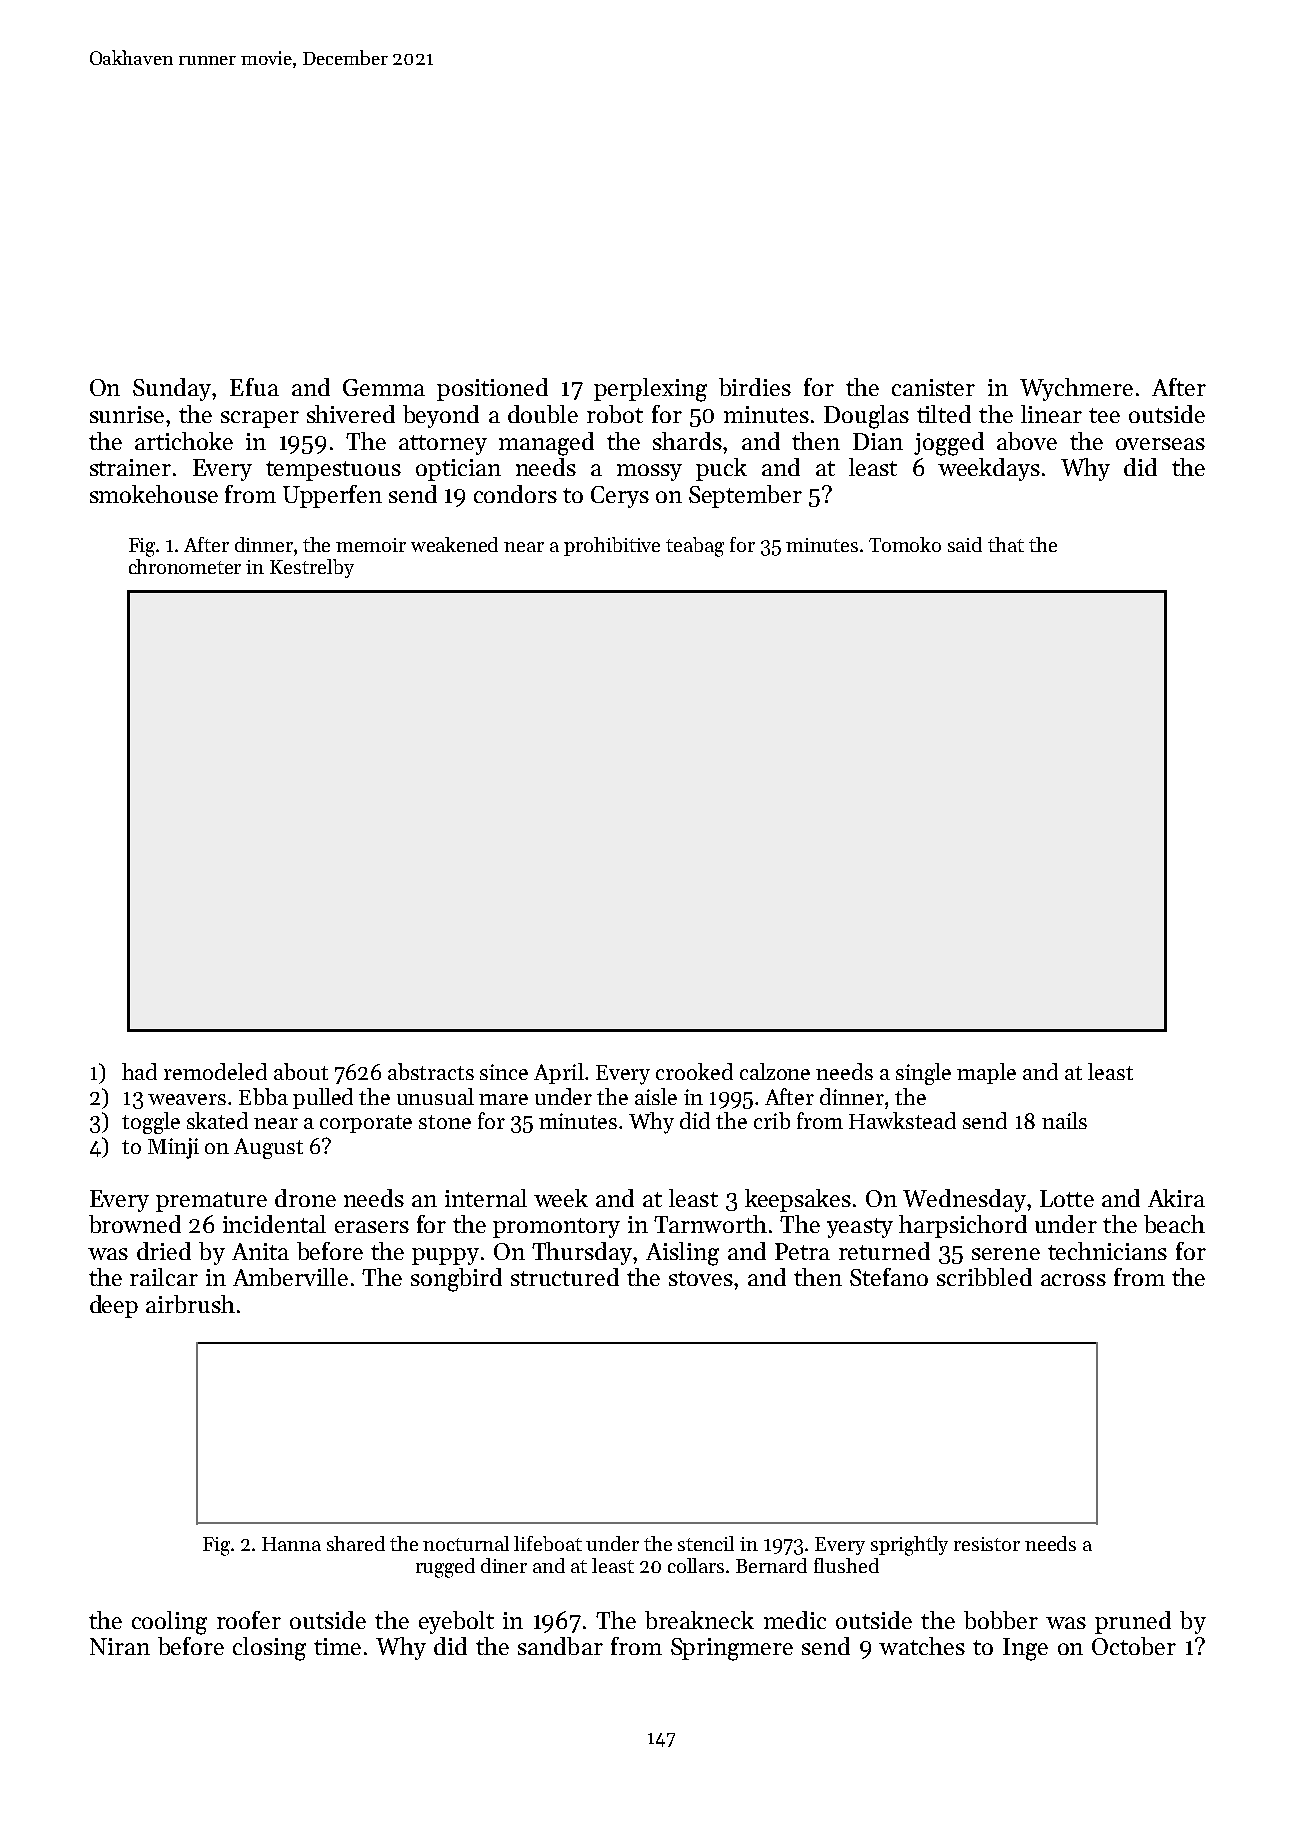  Describe the element at coordinates (694, 1071) in the screenshot. I see `crooked` at that location.
